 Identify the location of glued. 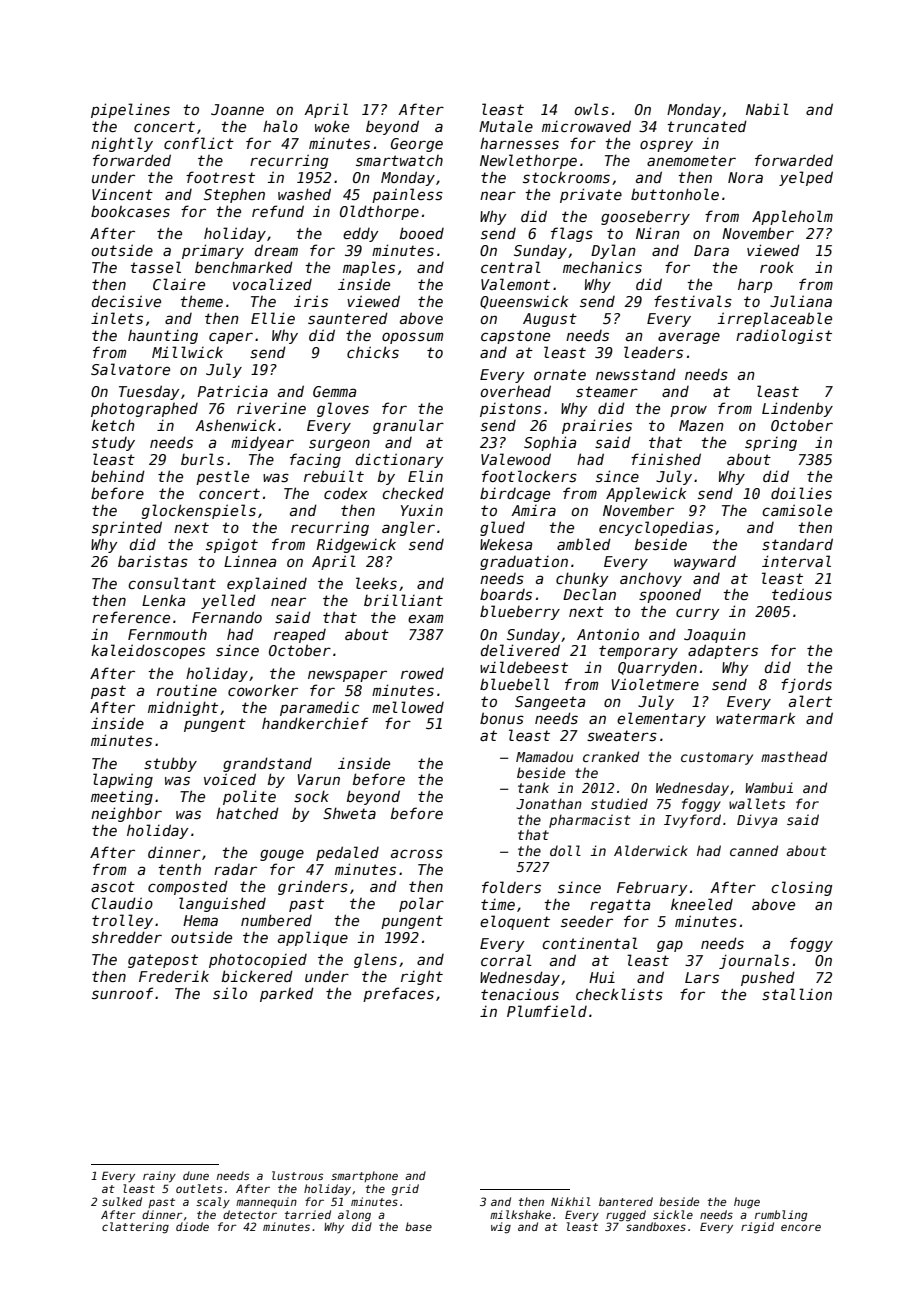
(502, 528).
